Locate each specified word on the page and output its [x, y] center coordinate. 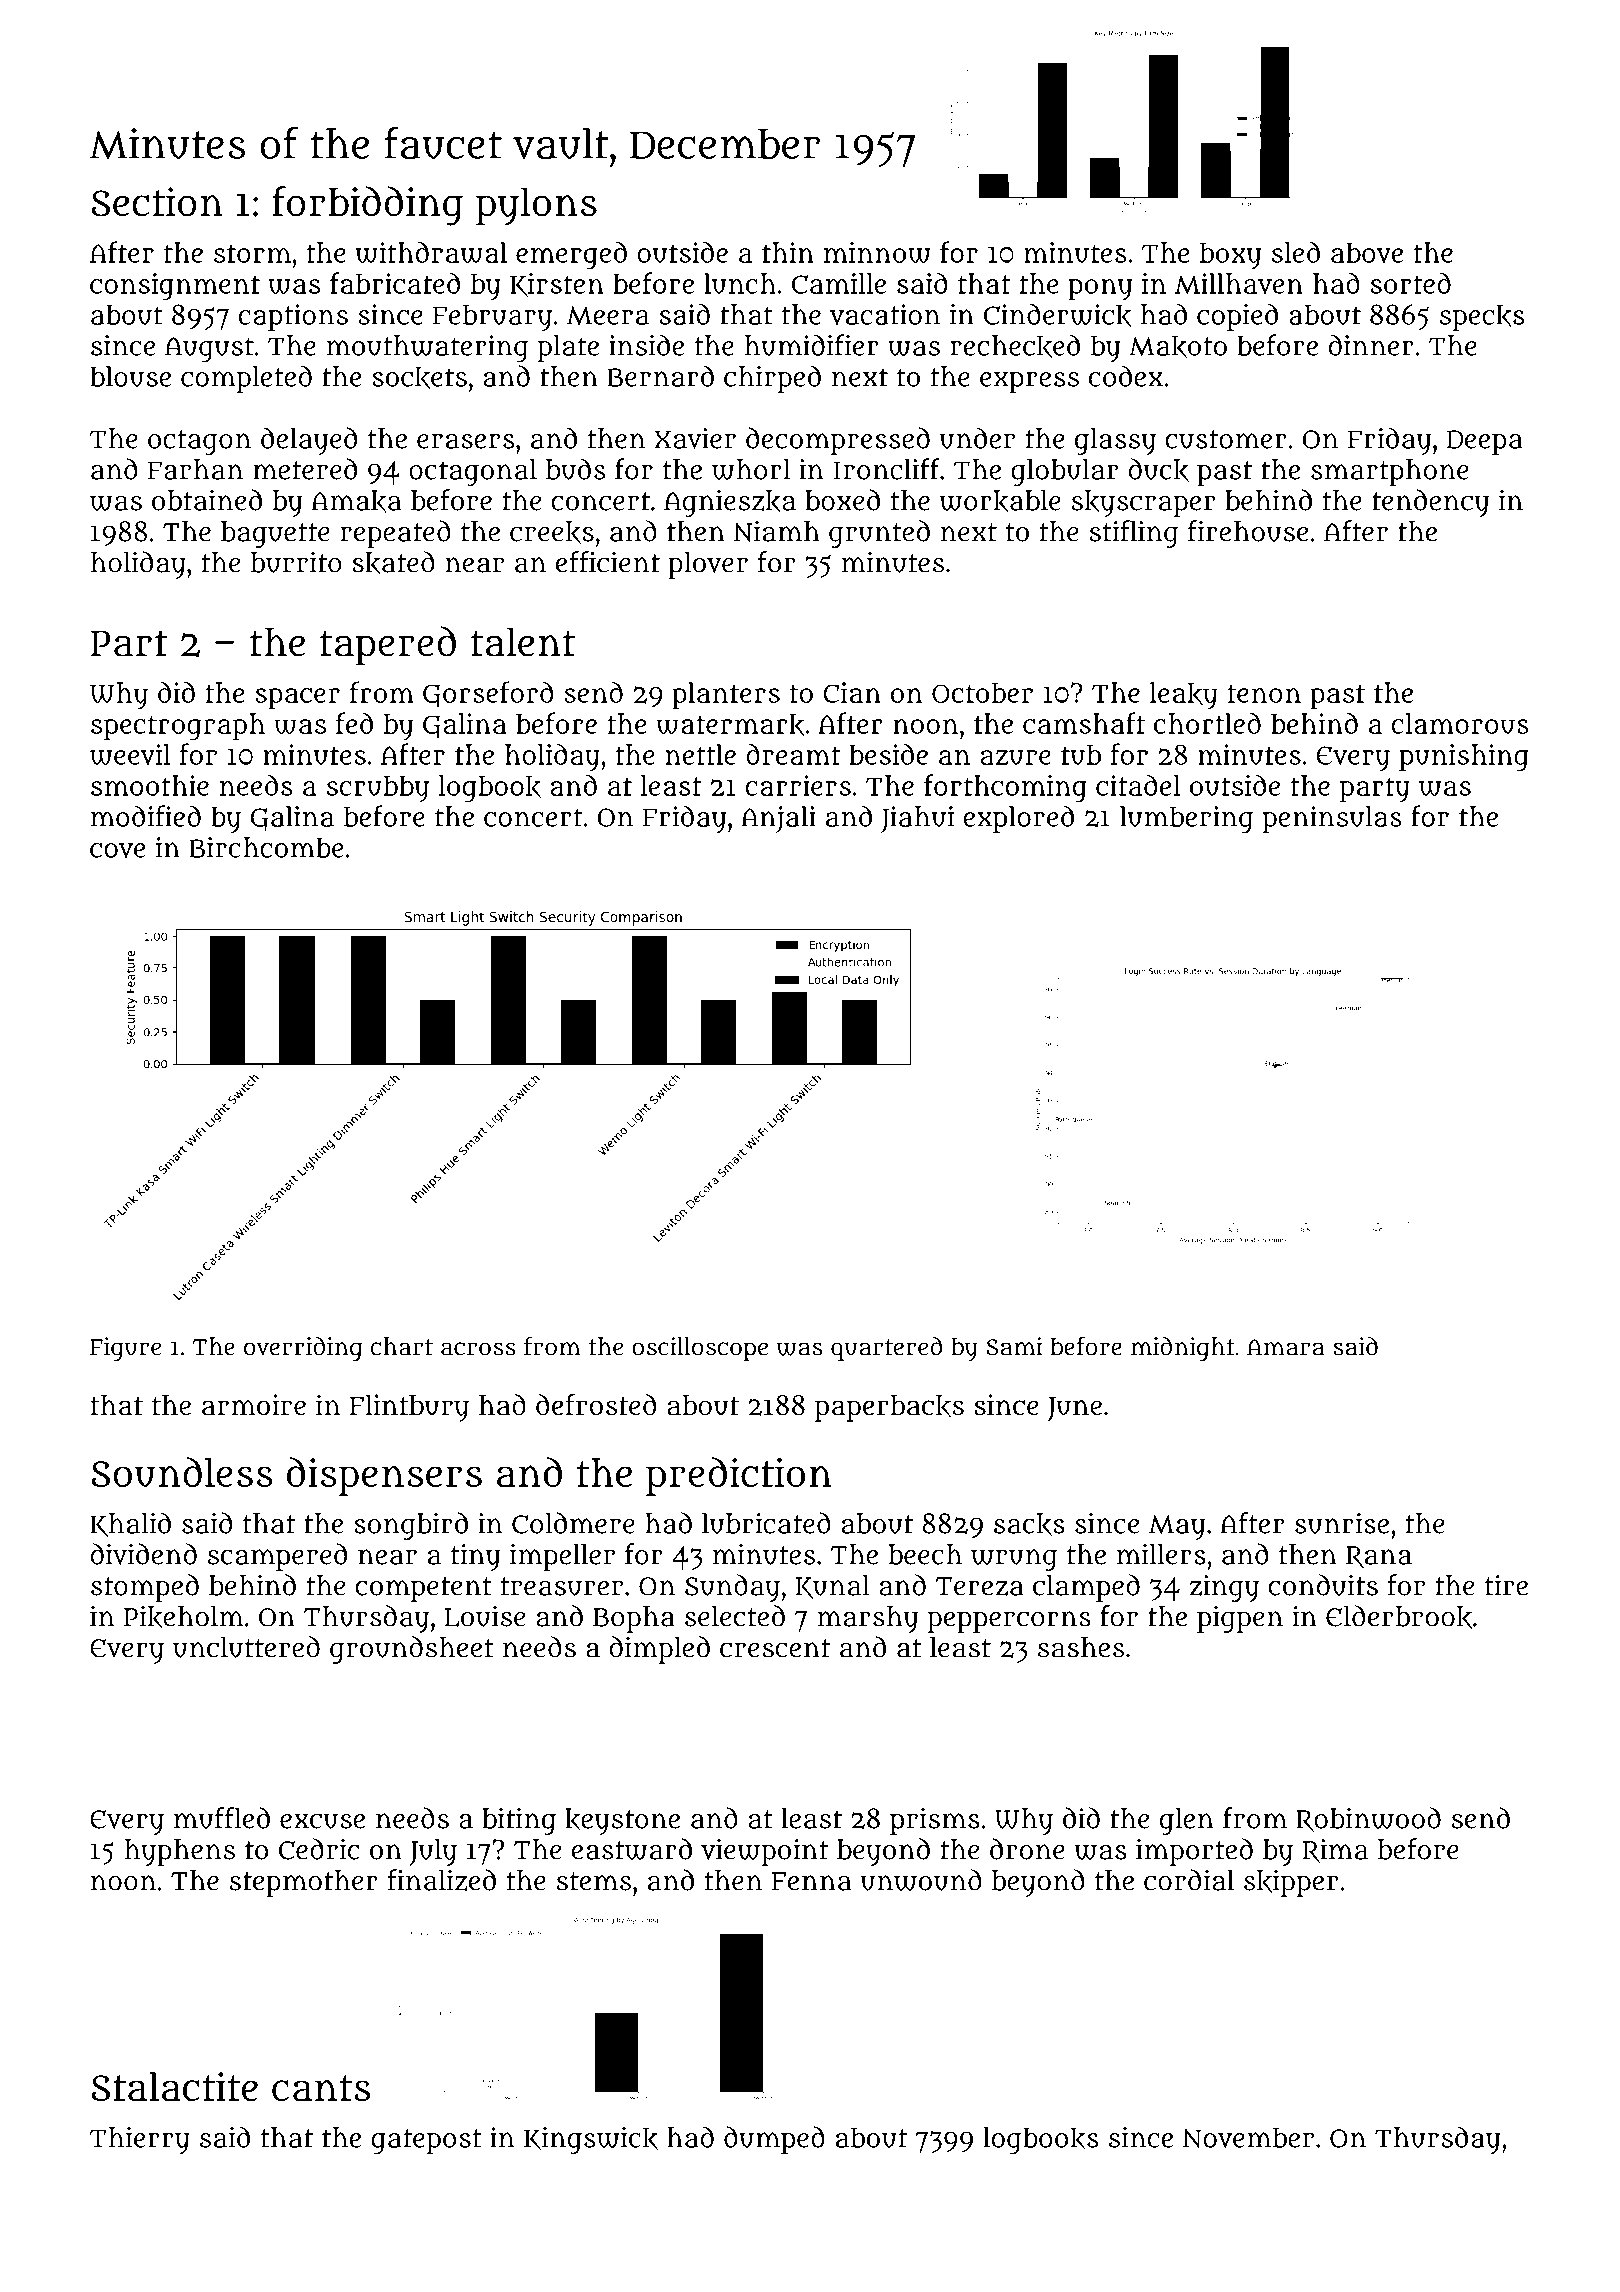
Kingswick [591, 2140]
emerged [571, 255]
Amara [1286, 1347]
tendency [1430, 503]
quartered [886, 1349]
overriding [303, 1349]
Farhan [195, 469]
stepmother [304, 1883]
